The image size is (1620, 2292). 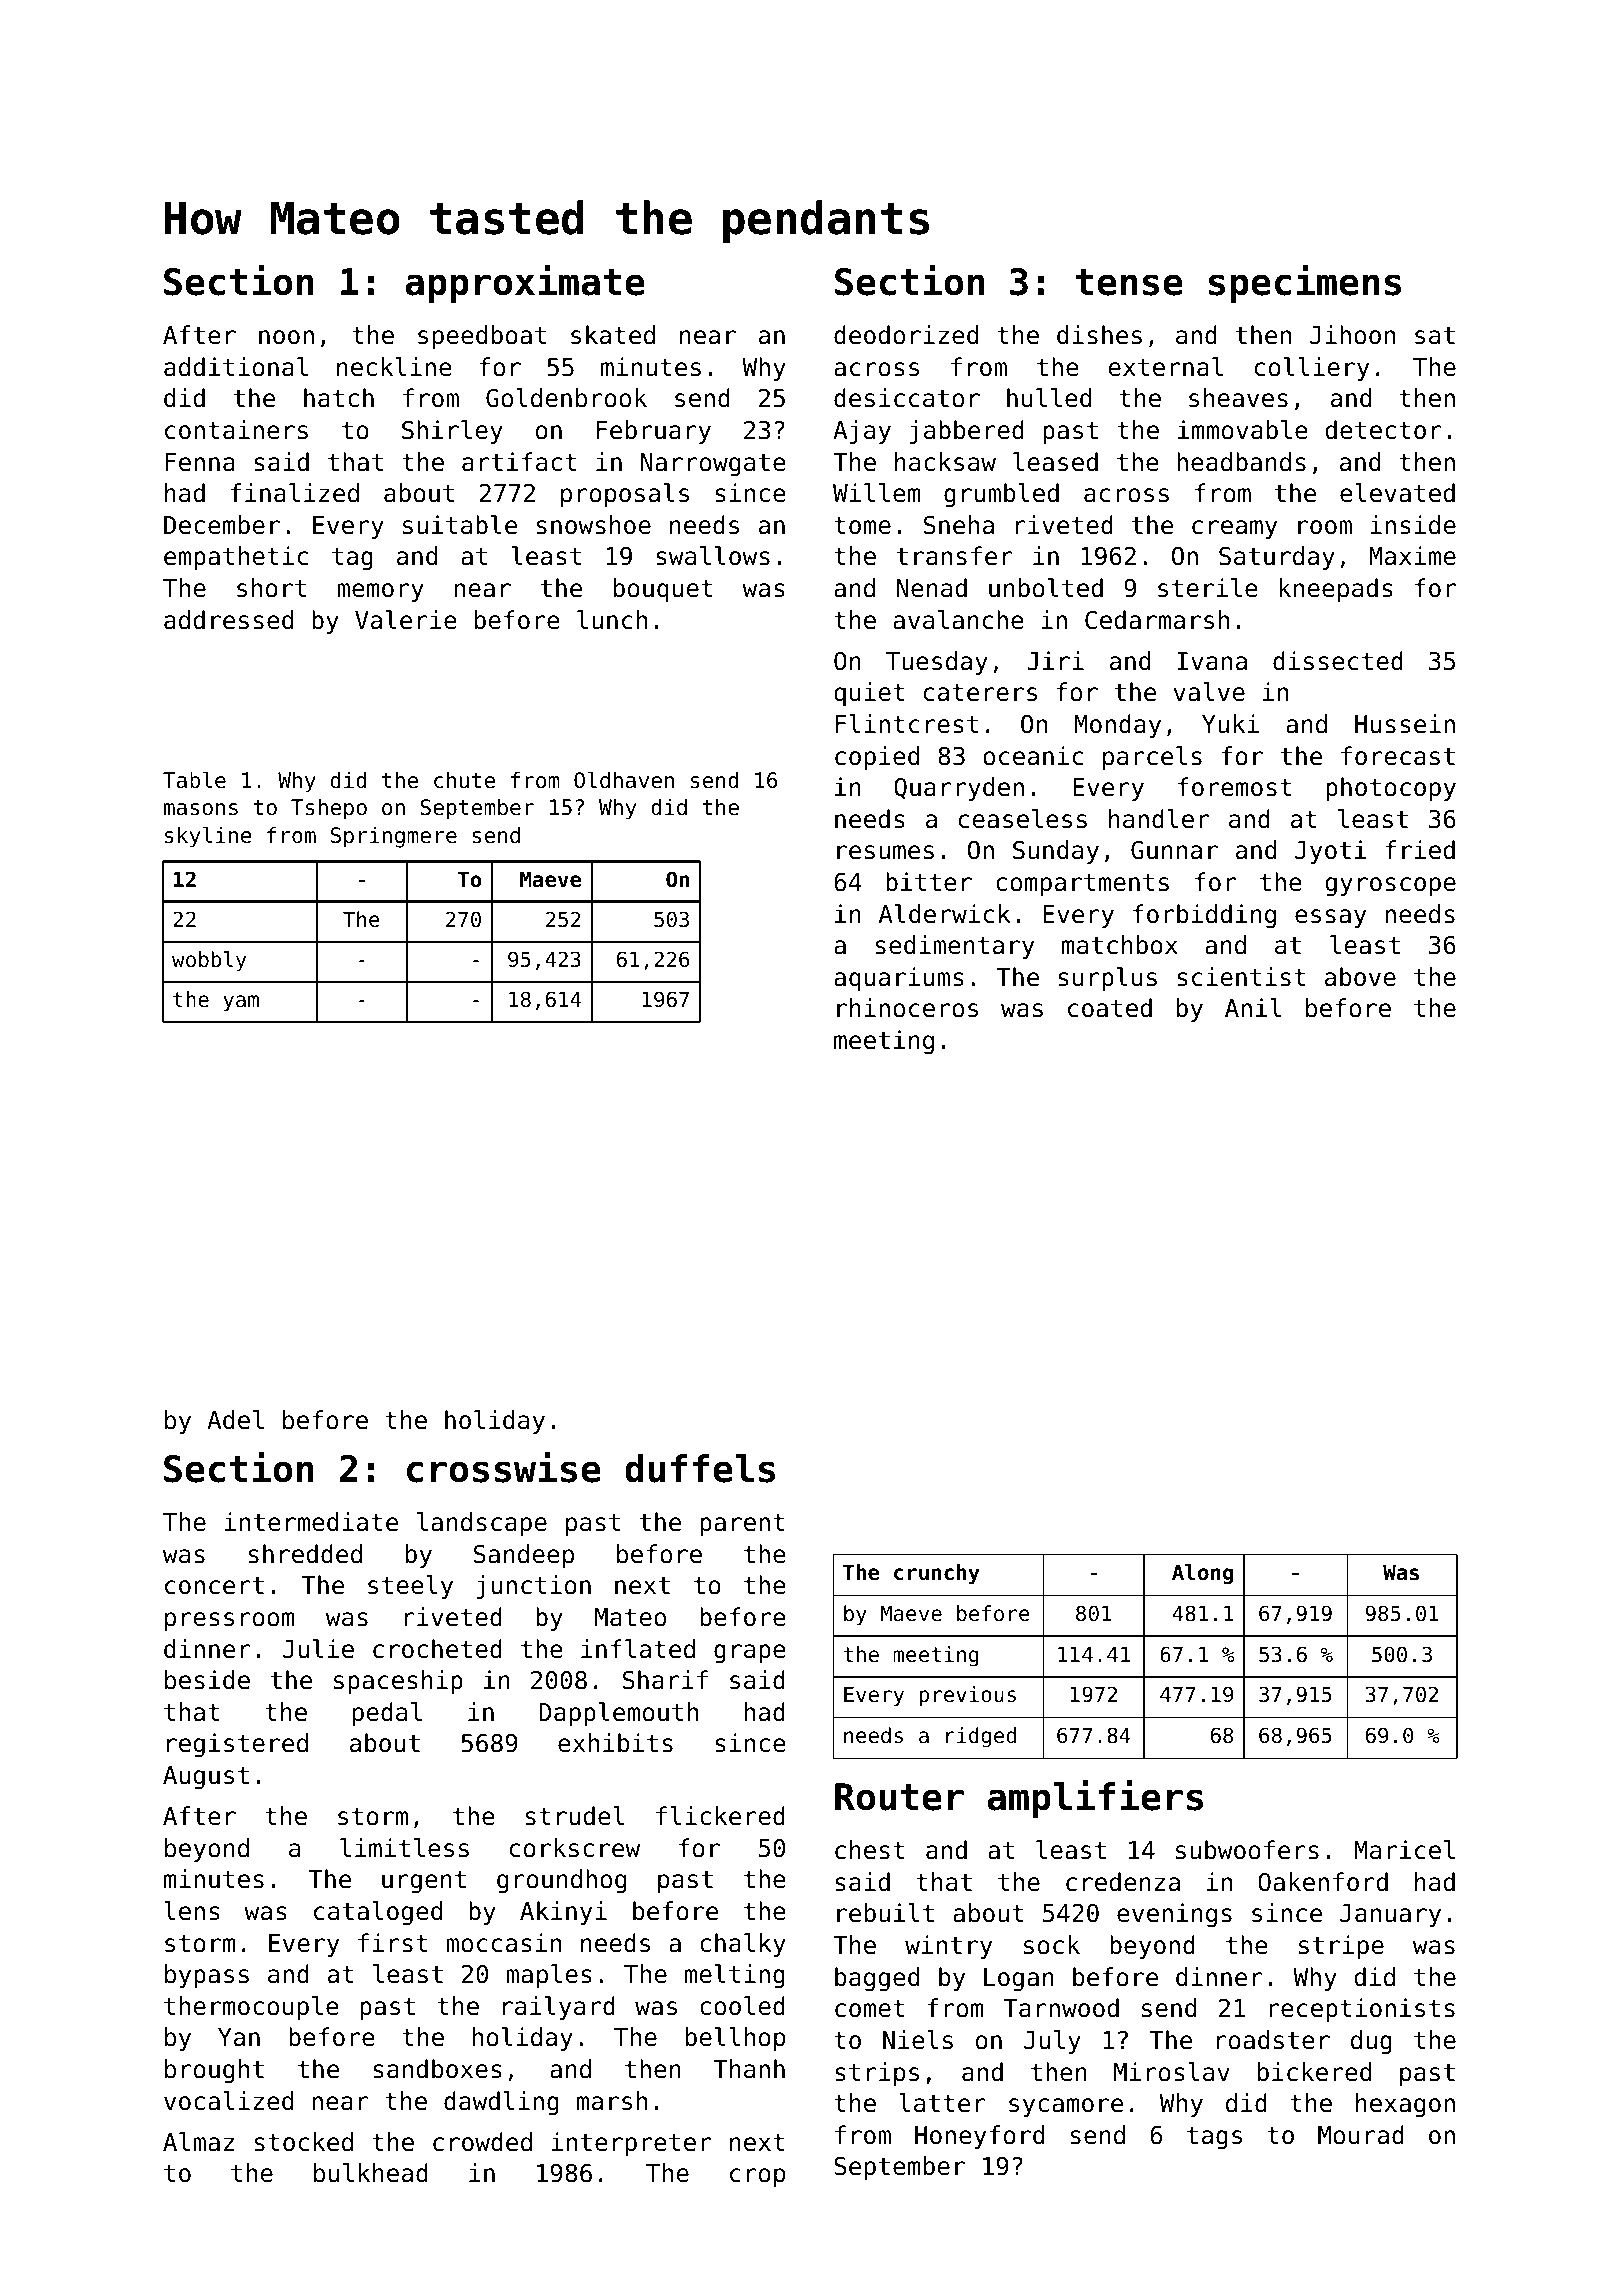 What do you see at coordinates (525, 284) in the page?
I see `approximate` at bounding box center [525, 284].
